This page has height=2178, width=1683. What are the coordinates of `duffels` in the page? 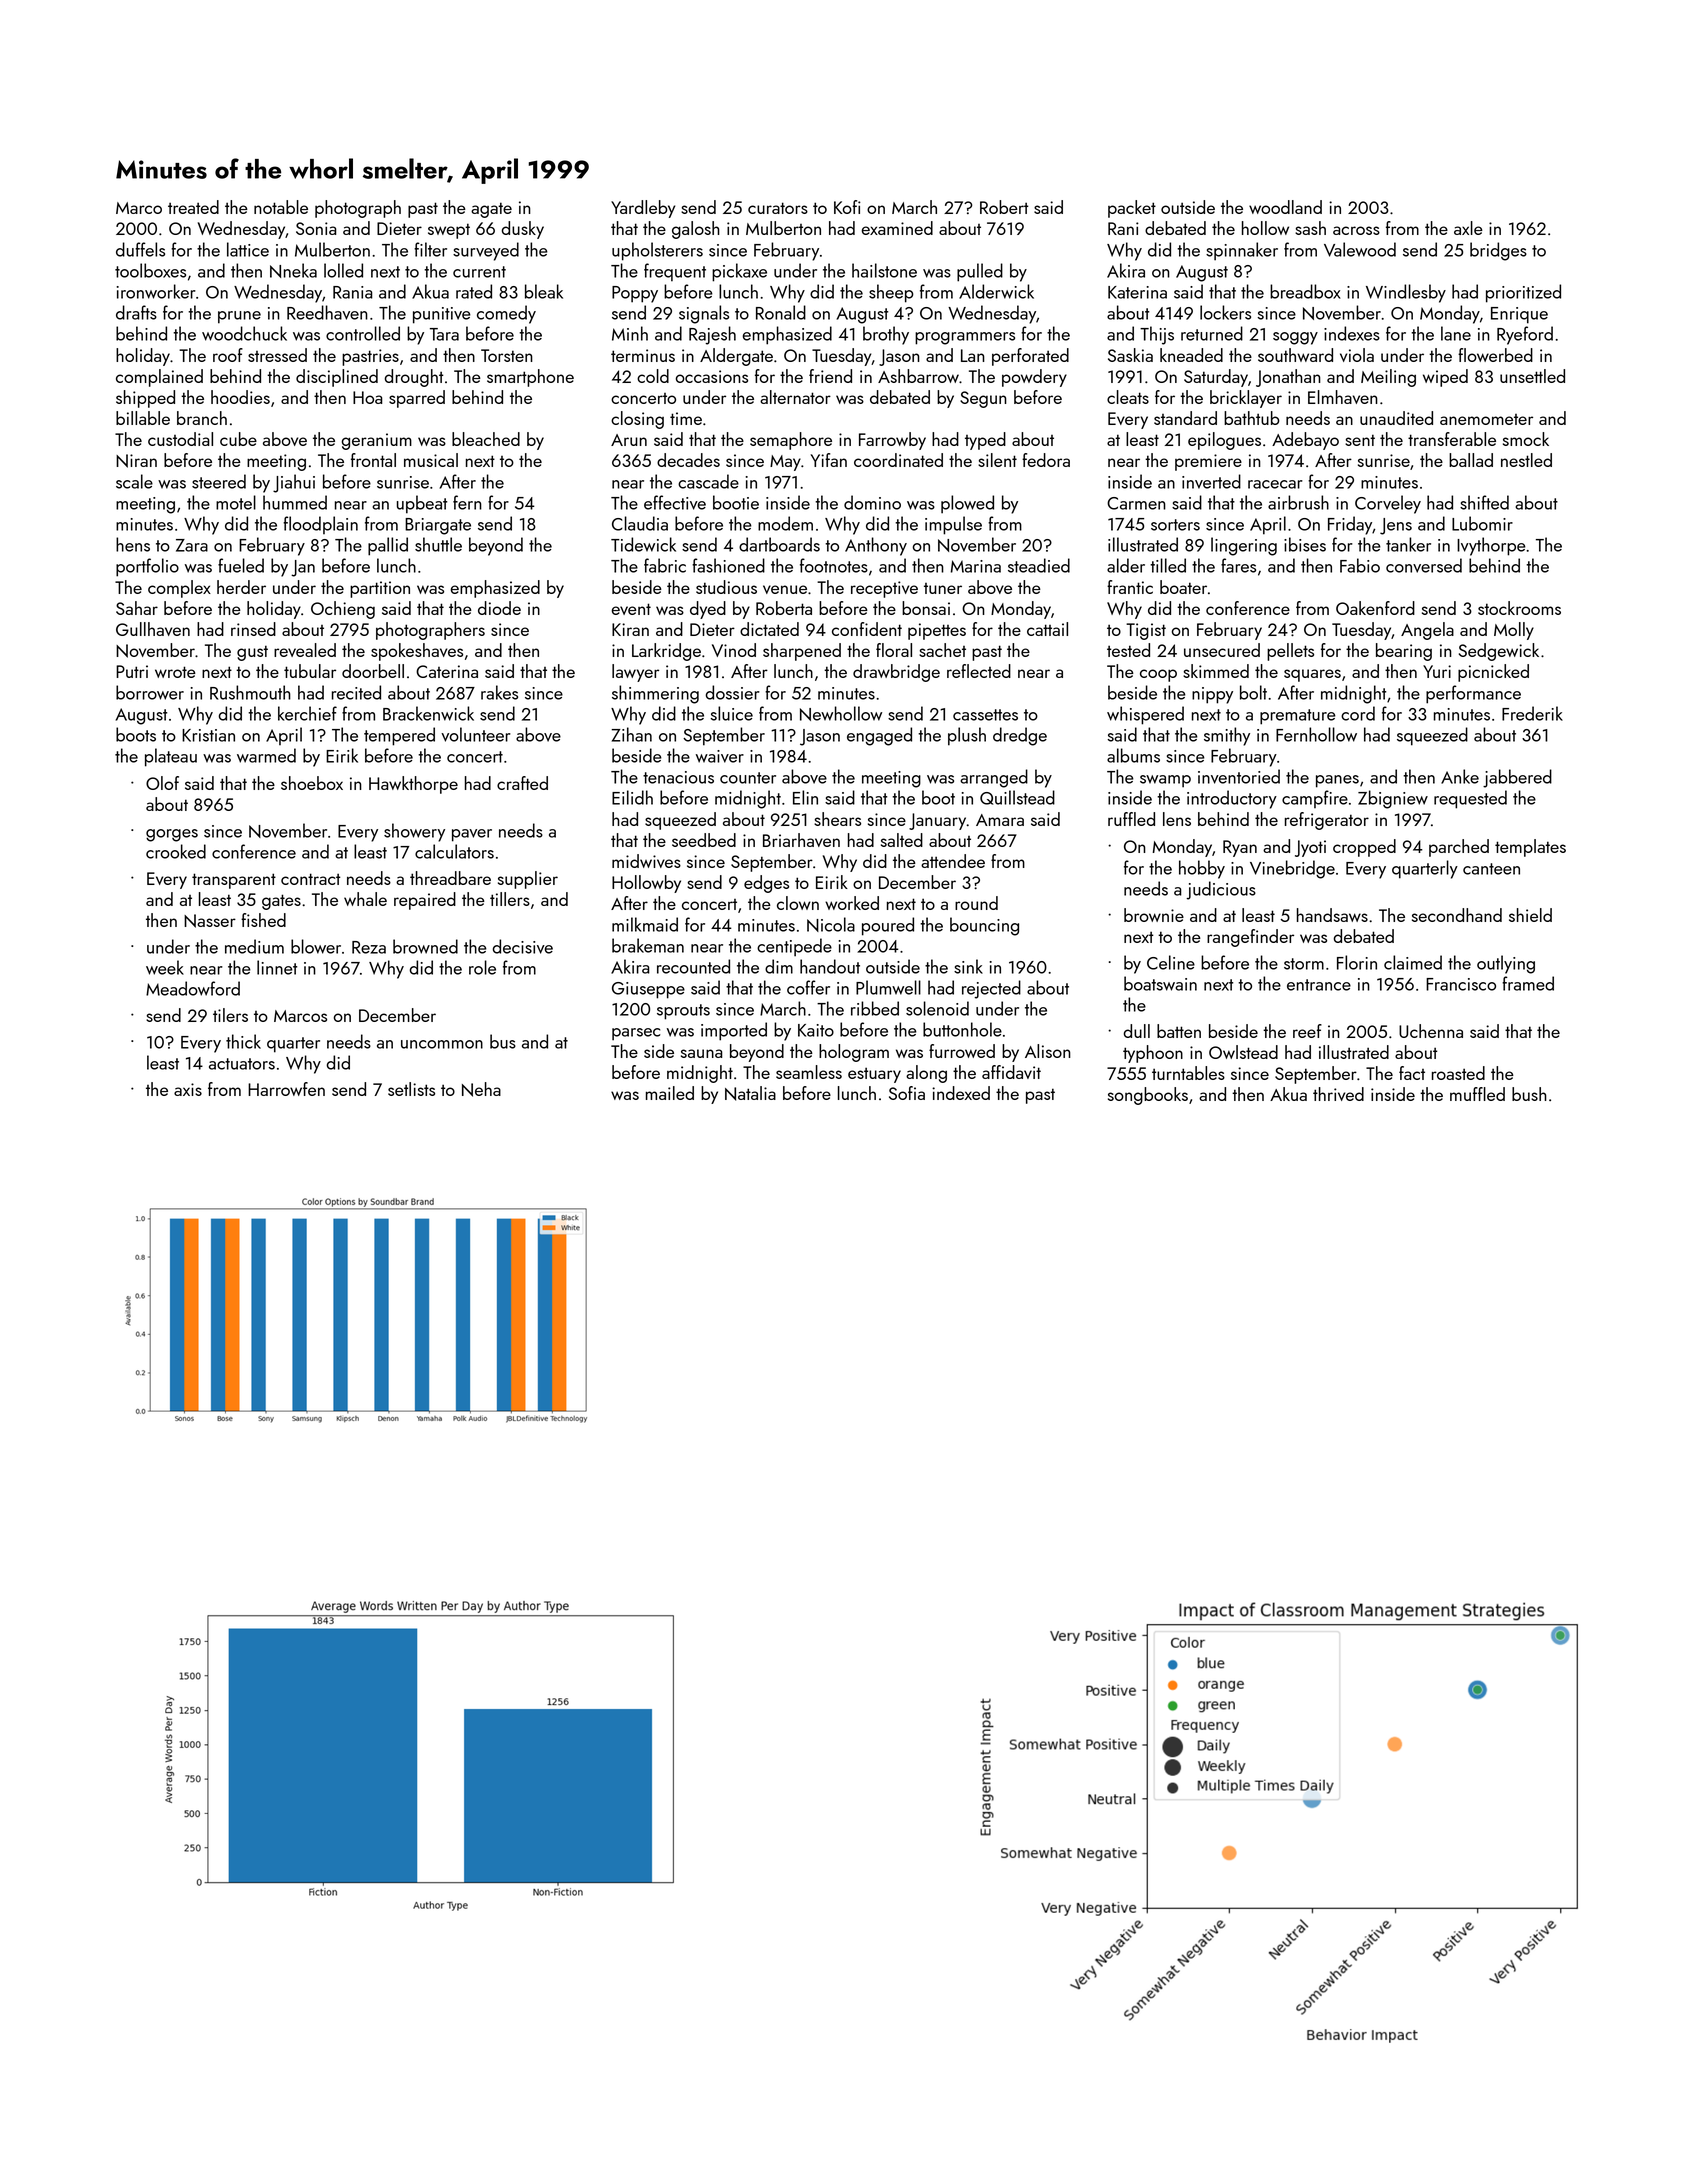 It's located at (140, 249).
